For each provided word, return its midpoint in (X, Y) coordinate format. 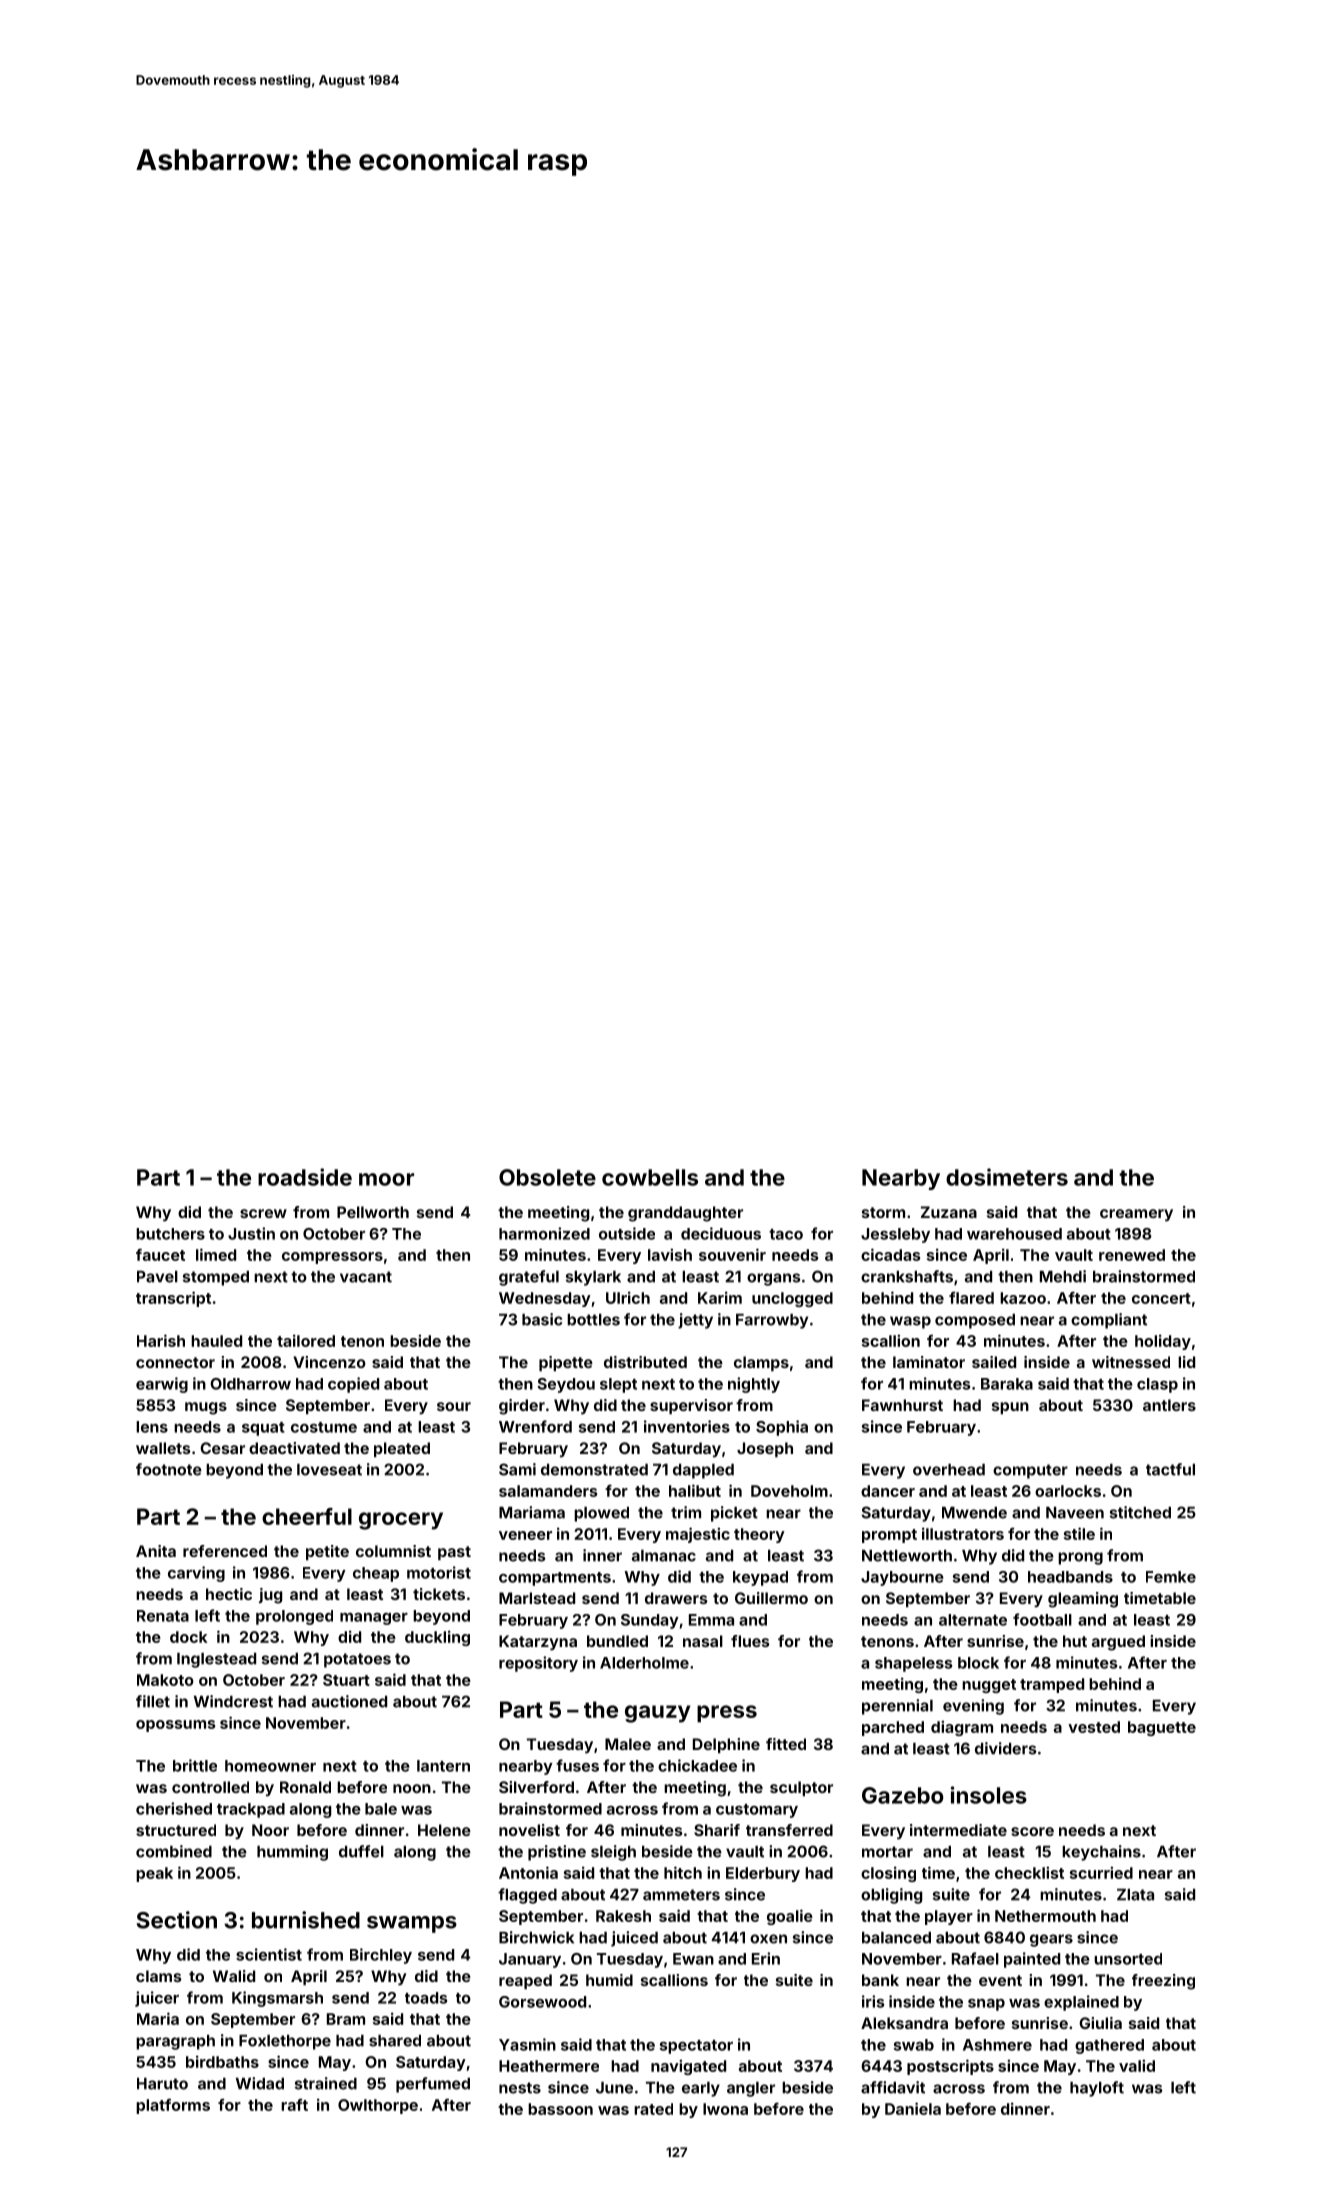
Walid (234, 1976)
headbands (1070, 1577)
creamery (1136, 1215)
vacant (366, 1277)
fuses (577, 1765)
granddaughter (685, 1214)
